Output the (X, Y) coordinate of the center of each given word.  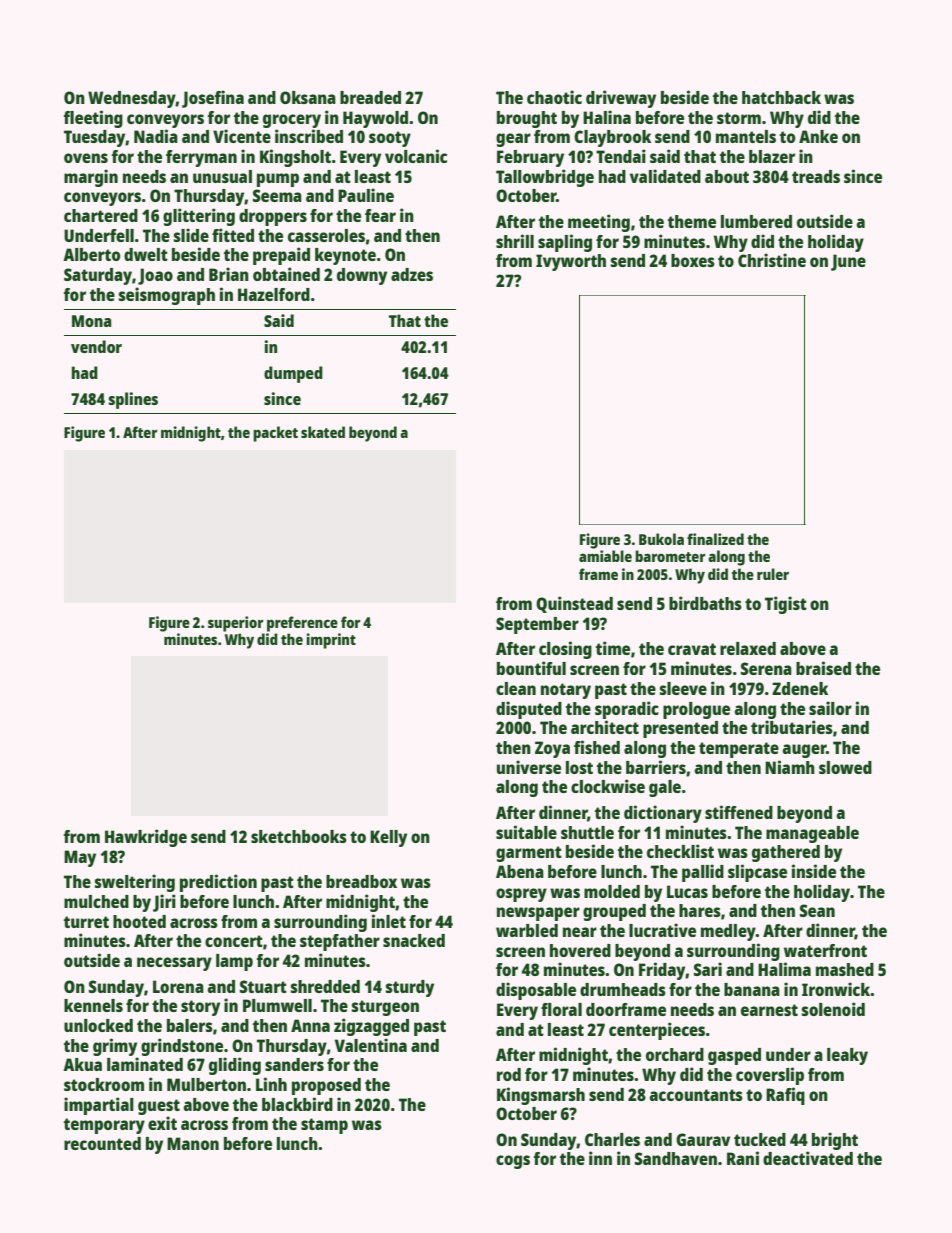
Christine (772, 260)
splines (133, 400)
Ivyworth (571, 262)
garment (529, 854)
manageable (812, 834)
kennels (93, 1005)
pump (278, 180)
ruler (773, 574)
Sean (817, 910)
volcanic (416, 156)
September (537, 625)
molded (612, 891)
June (848, 262)
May (80, 858)
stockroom (104, 1084)
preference (302, 624)
